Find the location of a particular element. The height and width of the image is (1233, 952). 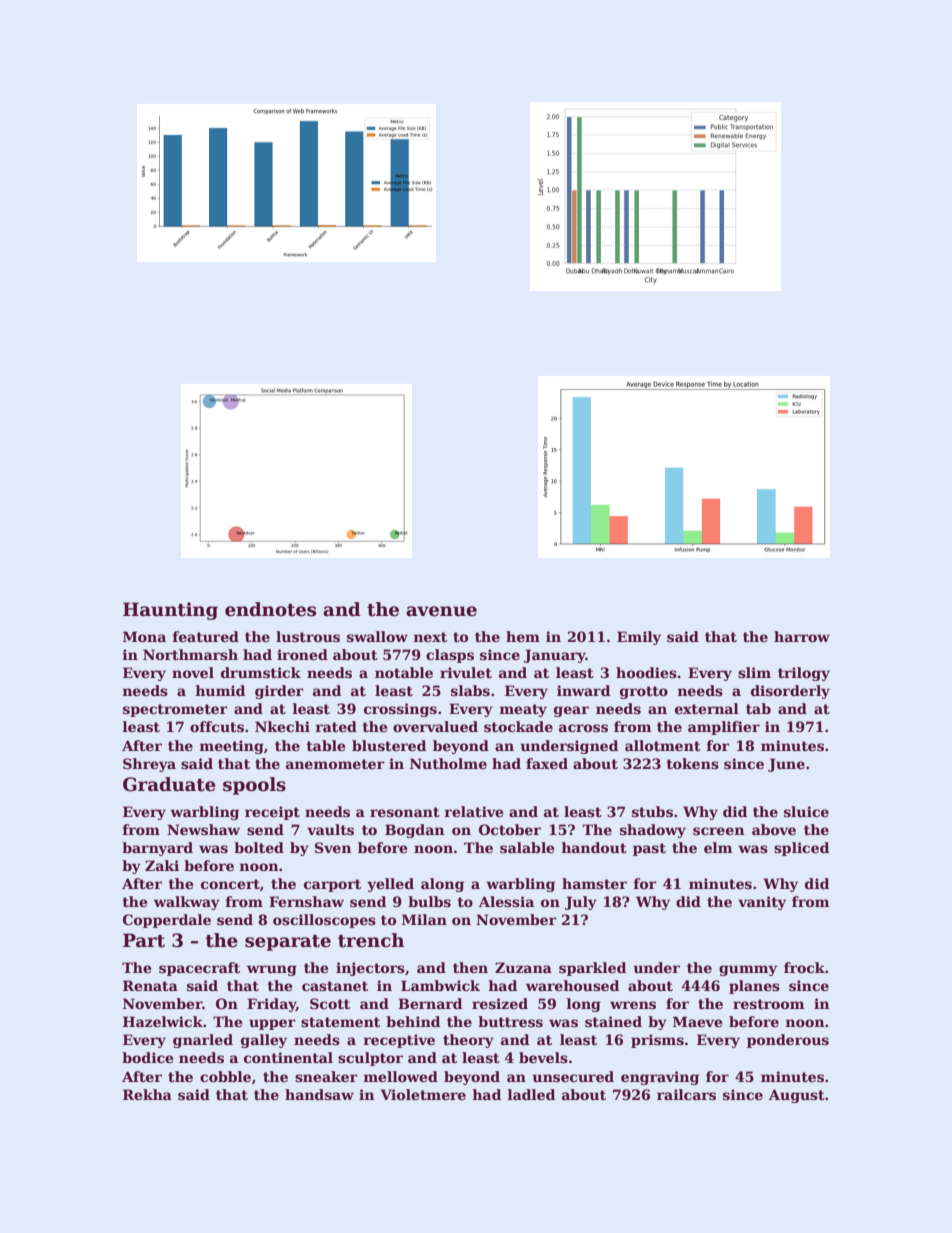

Zaki is located at coordinates (162, 865).
